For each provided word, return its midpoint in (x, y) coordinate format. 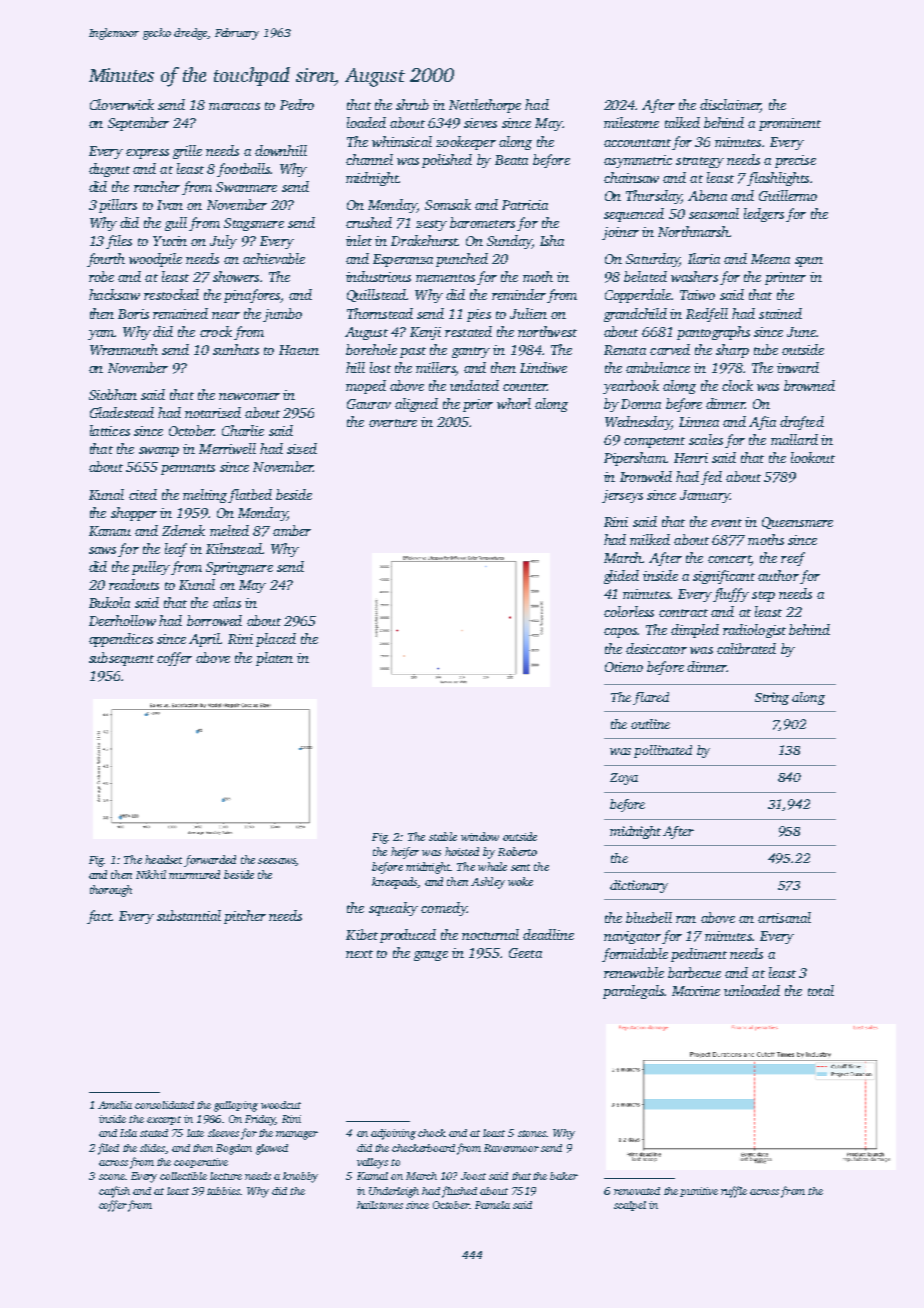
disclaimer (730, 106)
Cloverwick (122, 104)
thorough (111, 891)
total (821, 990)
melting (205, 496)
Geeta (525, 953)
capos (620, 633)
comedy (444, 909)
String (772, 698)
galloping (236, 1106)
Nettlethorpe (485, 106)
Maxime (696, 991)
